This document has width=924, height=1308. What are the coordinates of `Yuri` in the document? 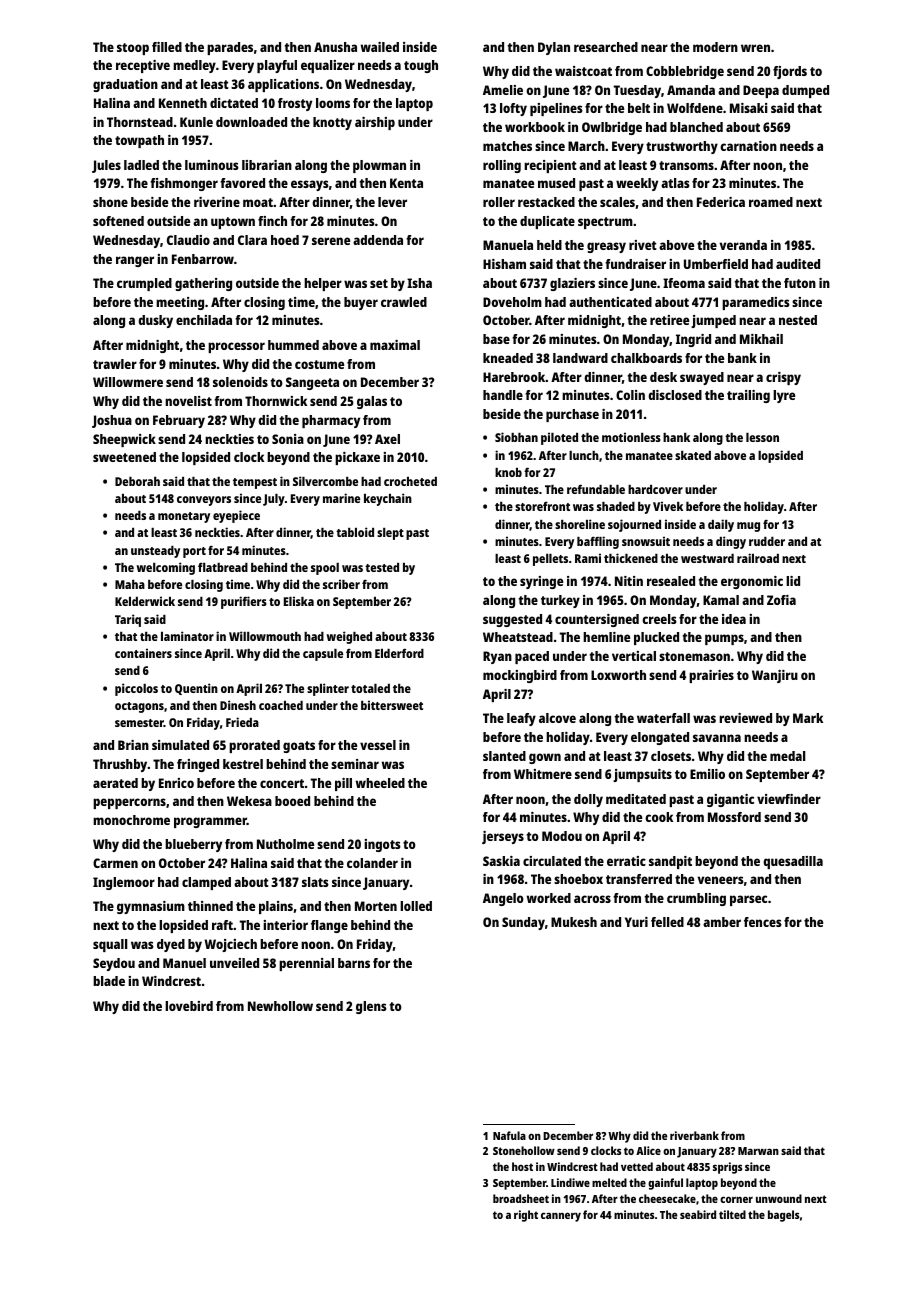 It's located at (636, 922).
